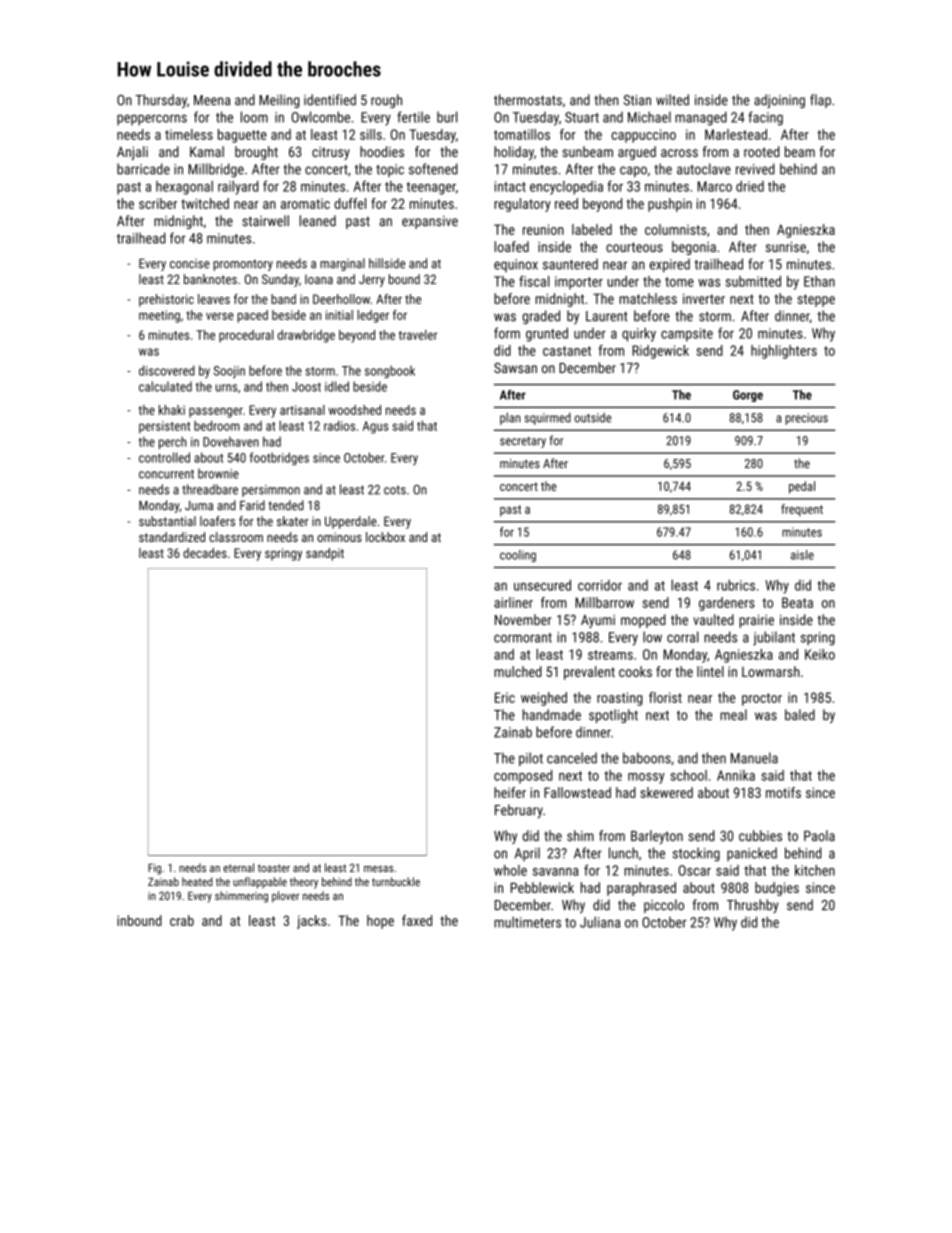 The height and width of the document is (1233, 952). Describe the element at coordinates (417, 920) in the document. I see `faxed` at that location.
